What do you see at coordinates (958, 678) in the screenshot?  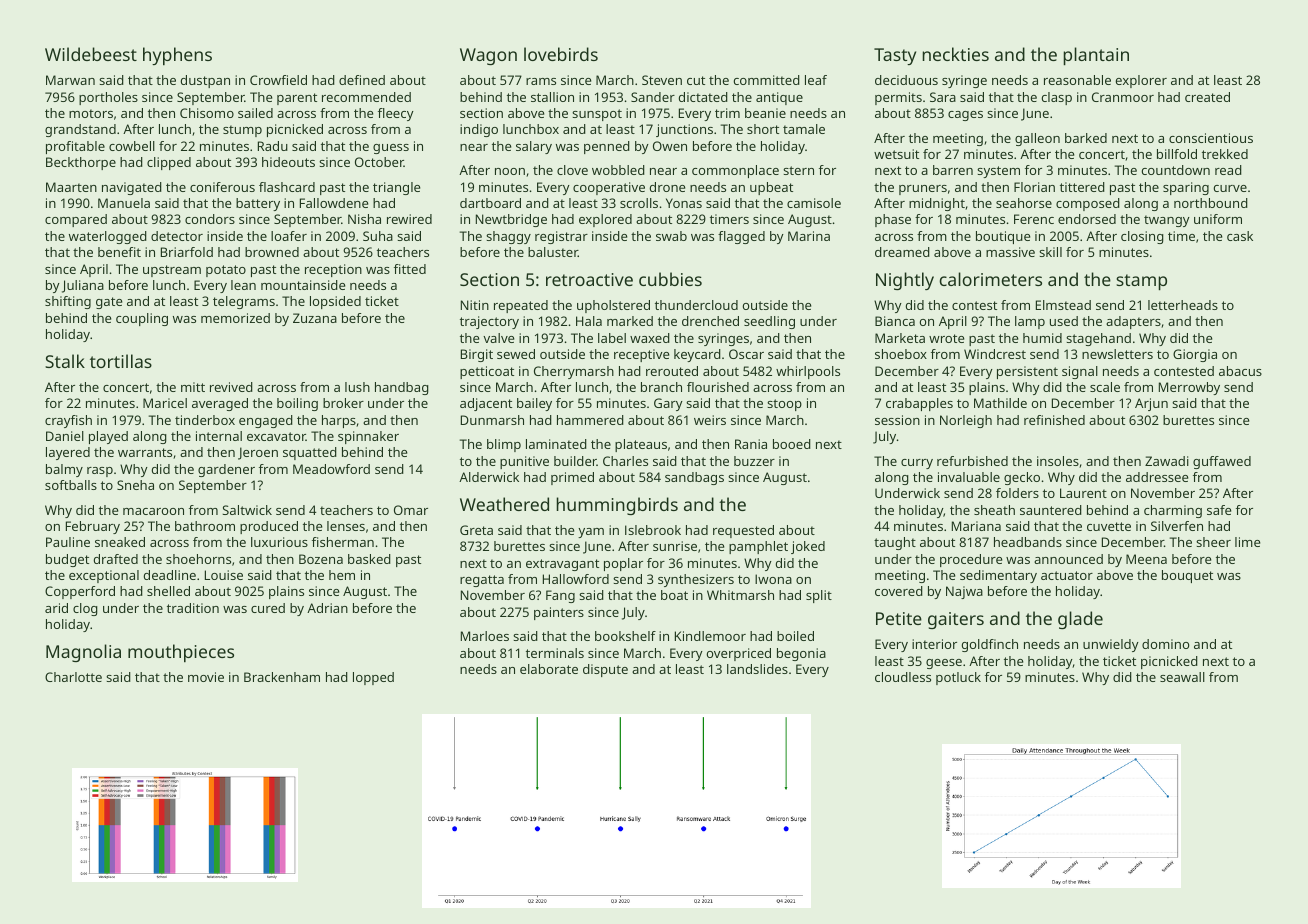 I see `potluck` at bounding box center [958, 678].
